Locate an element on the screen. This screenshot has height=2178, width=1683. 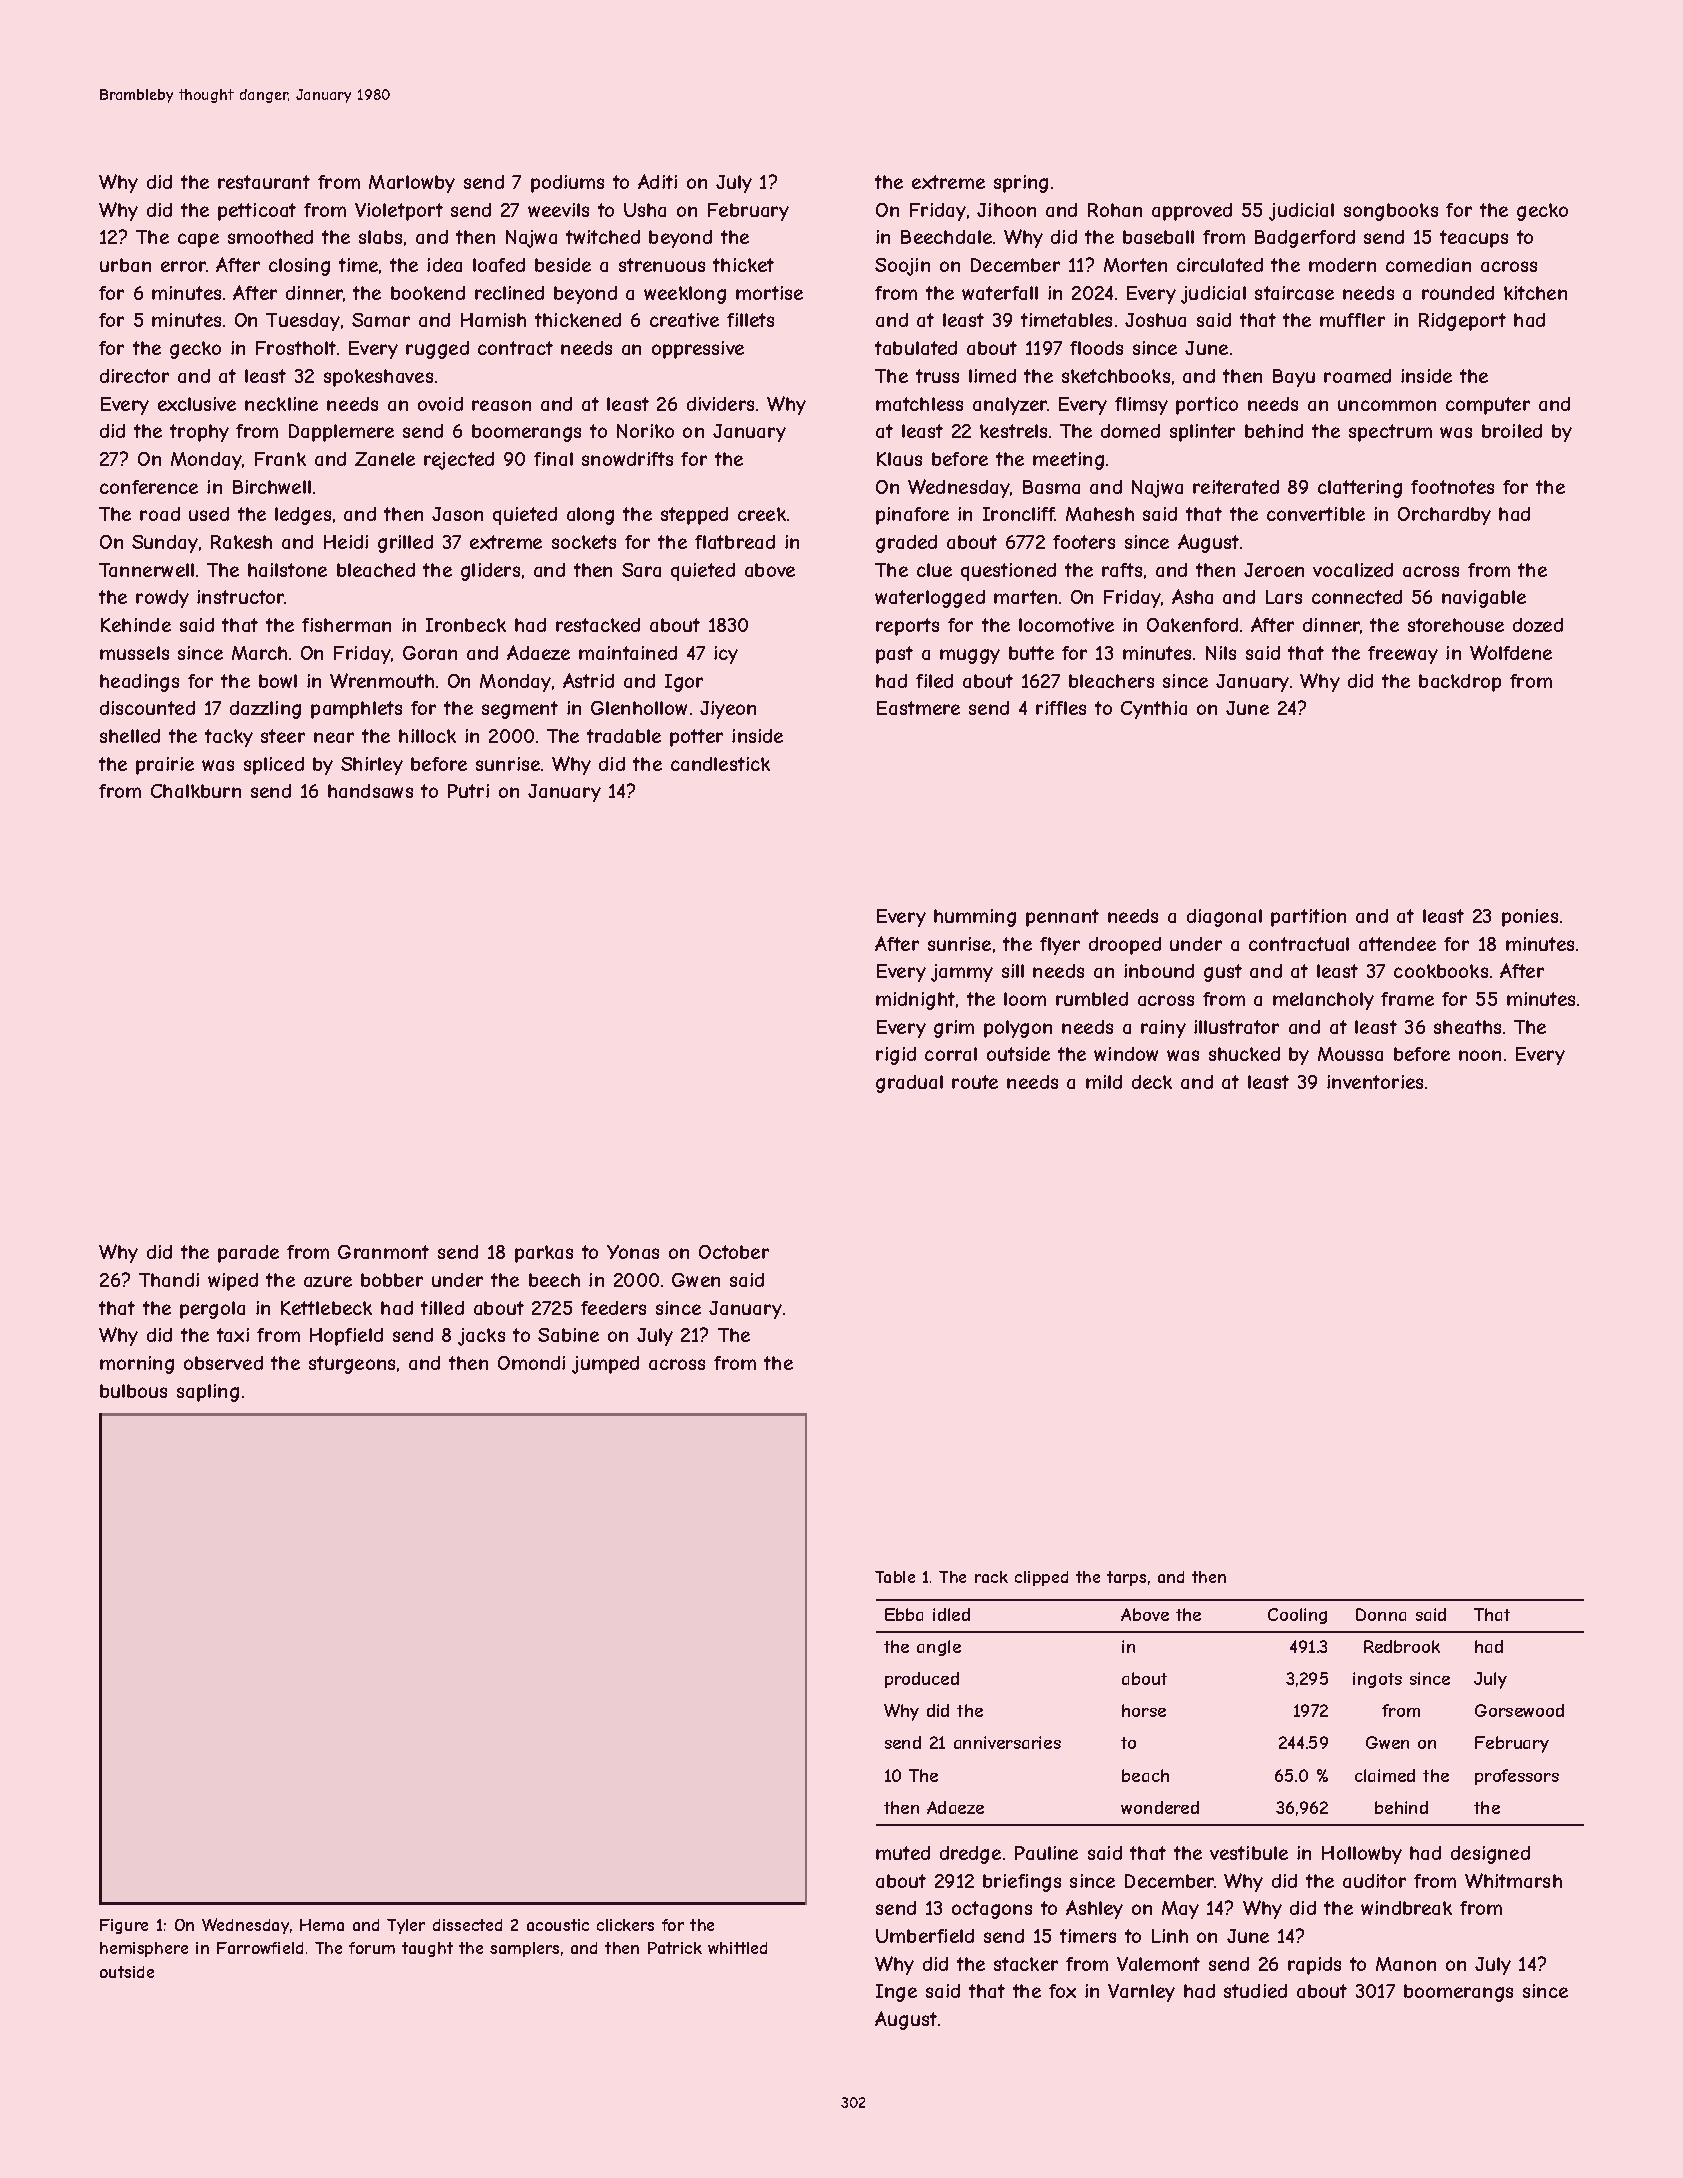
Tyler is located at coordinates (406, 1926).
